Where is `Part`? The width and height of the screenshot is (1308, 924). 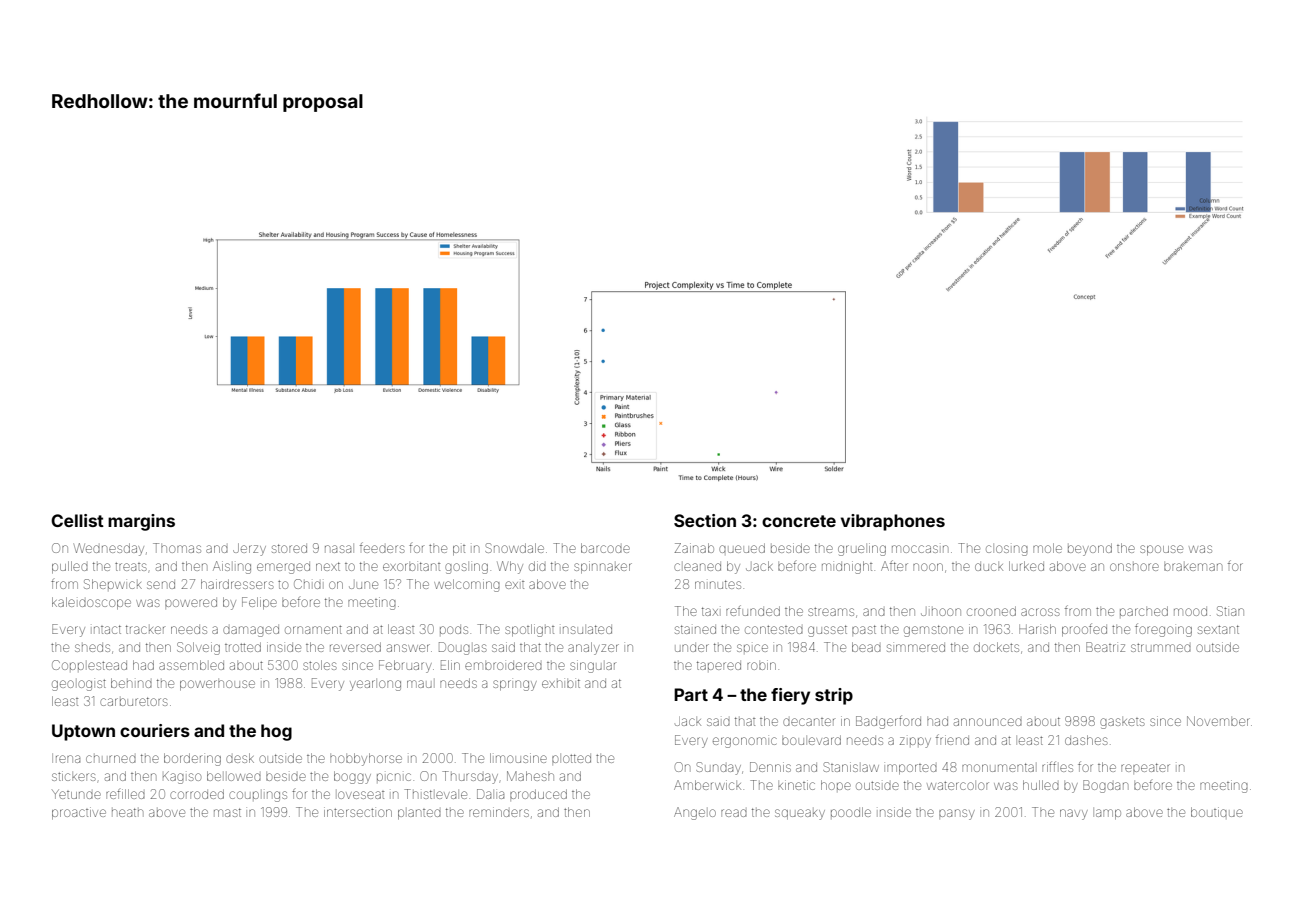 Part is located at coordinates (691, 694).
